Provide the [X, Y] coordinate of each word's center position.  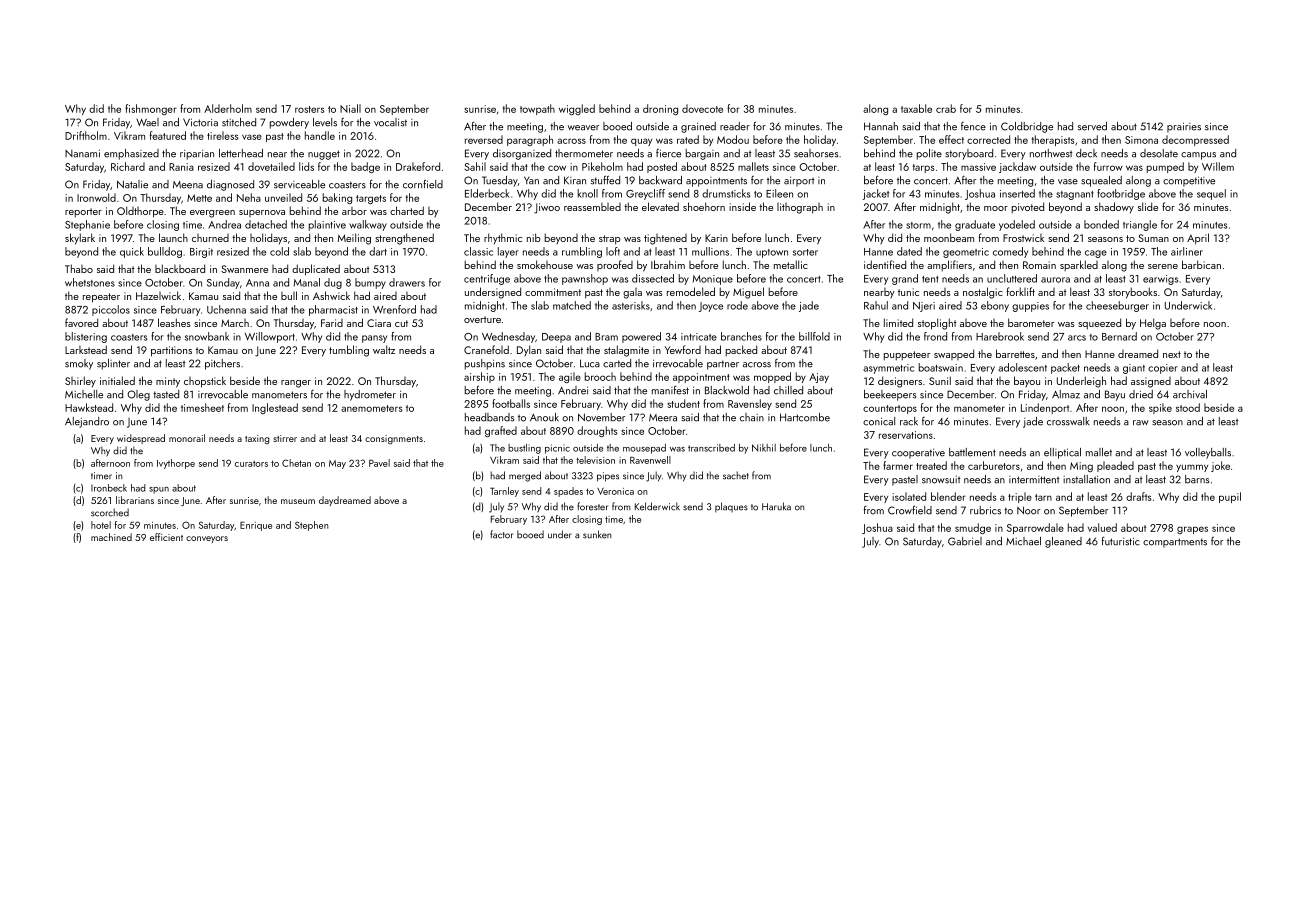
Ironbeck [109, 488]
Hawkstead [89, 407]
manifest [670, 390]
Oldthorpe [140, 212]
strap [610, 240]
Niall [350, 108]
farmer [898, 465]
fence [973, 126]
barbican [1201, 264]
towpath [537, 109]
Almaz [1066, 394]
